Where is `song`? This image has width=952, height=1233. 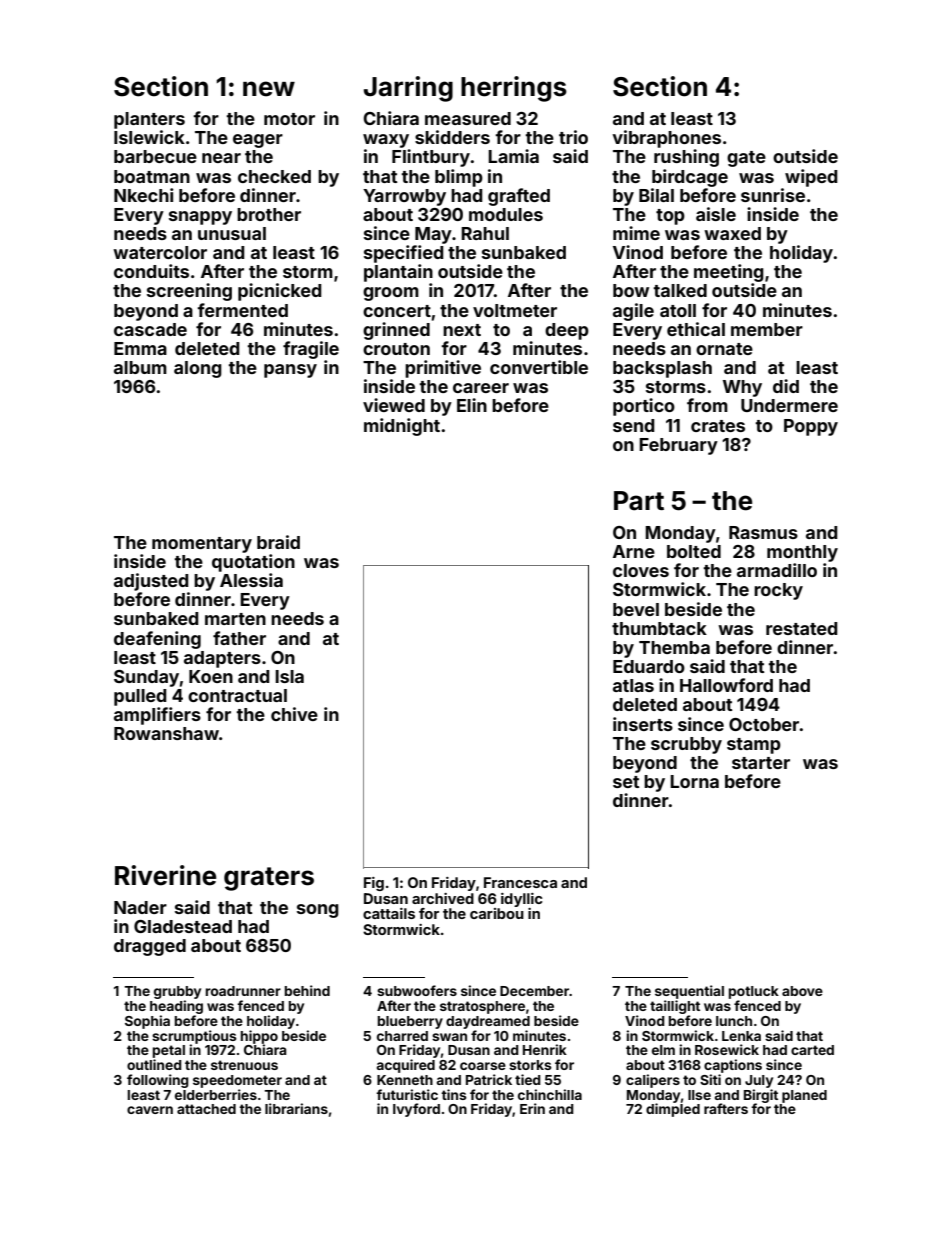 song is located at coordinates (318, 911).
